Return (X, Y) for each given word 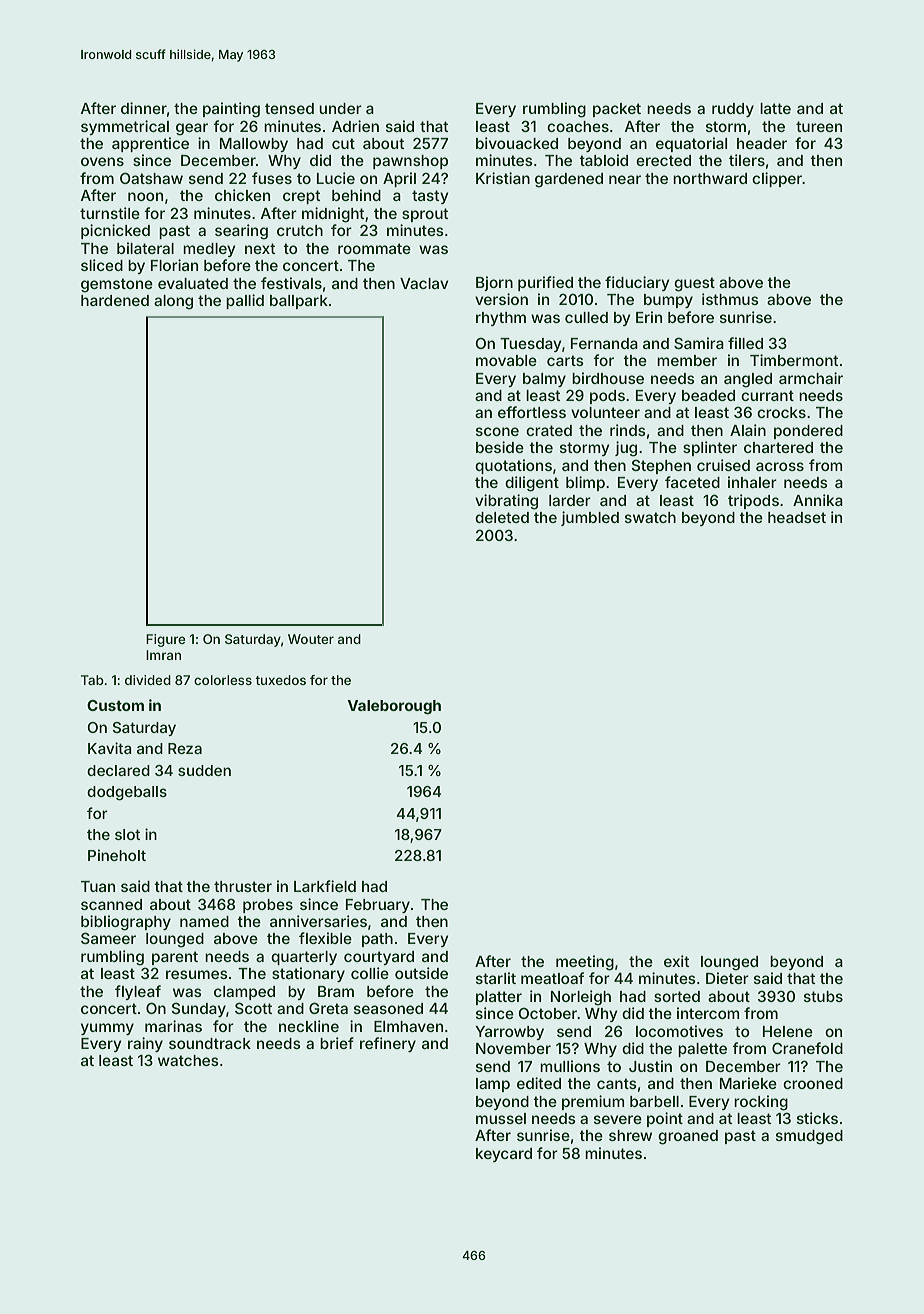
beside (500, 447)
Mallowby (254, 145)
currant (767, 395)
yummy (107, 1029)
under (340, 108)
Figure (165, 640)
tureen (819, 126)
